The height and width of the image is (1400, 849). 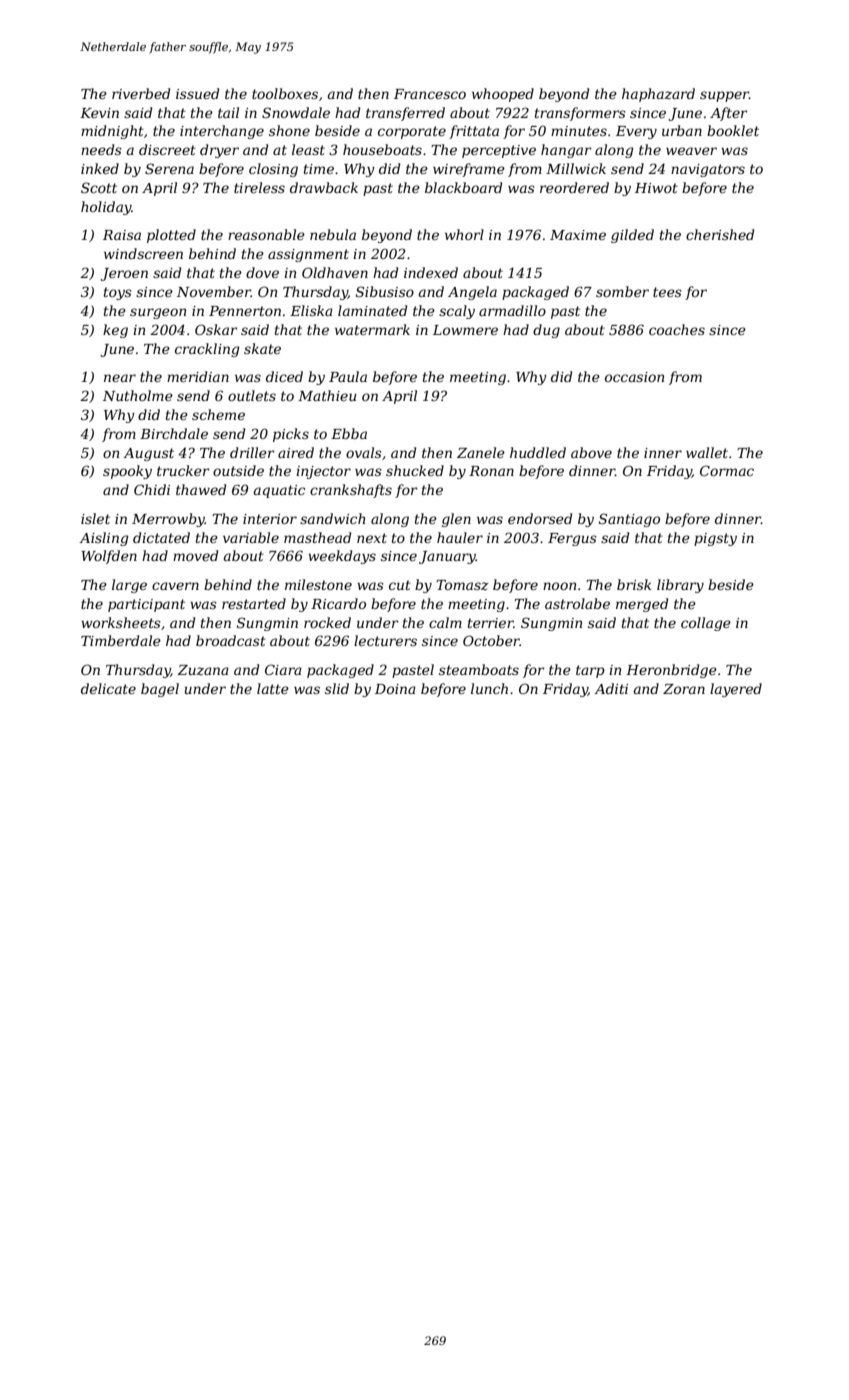 I want to click on library, so click(x=680, y=586).
